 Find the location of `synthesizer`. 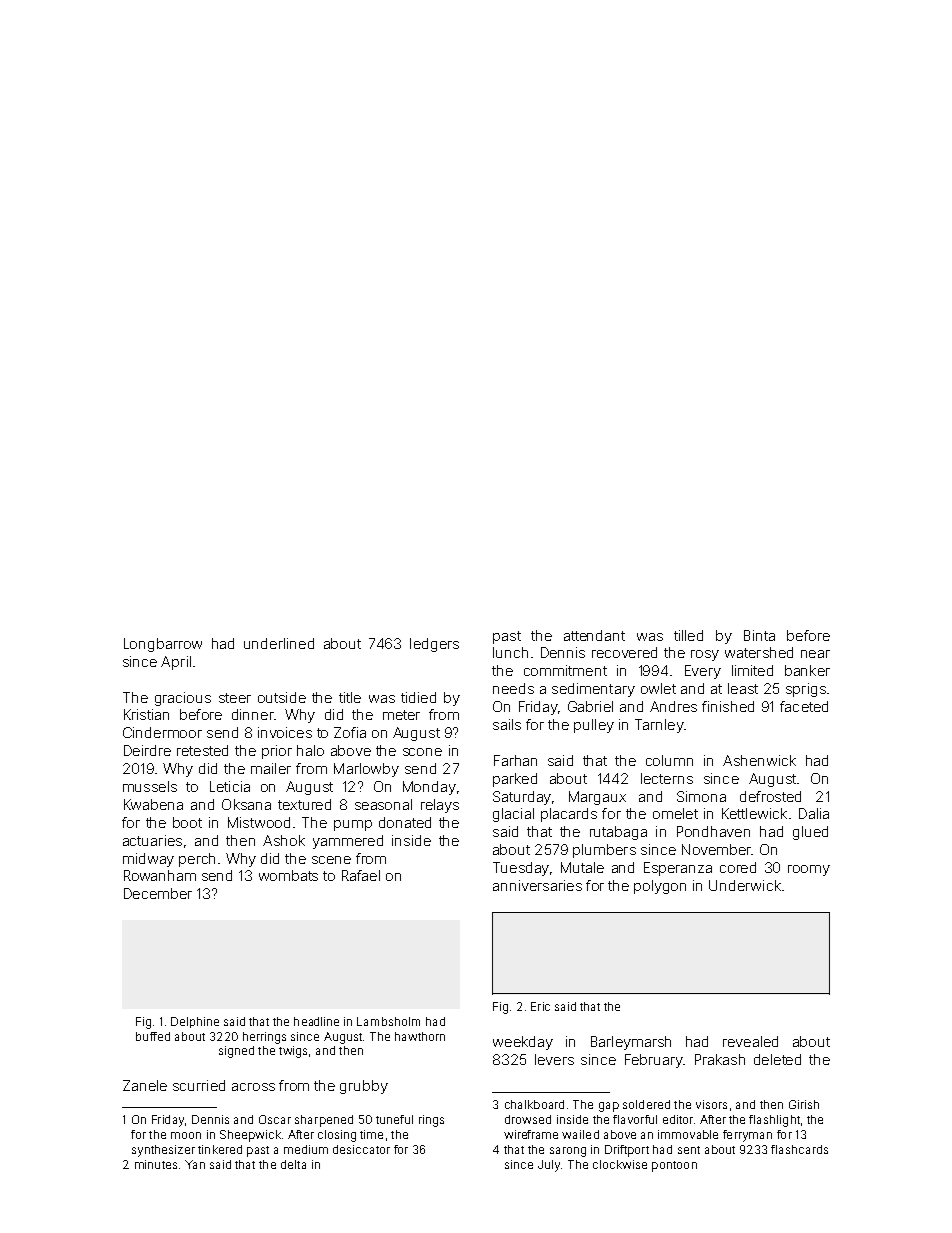

synthesizer is located at coordinates (163, 1151).
